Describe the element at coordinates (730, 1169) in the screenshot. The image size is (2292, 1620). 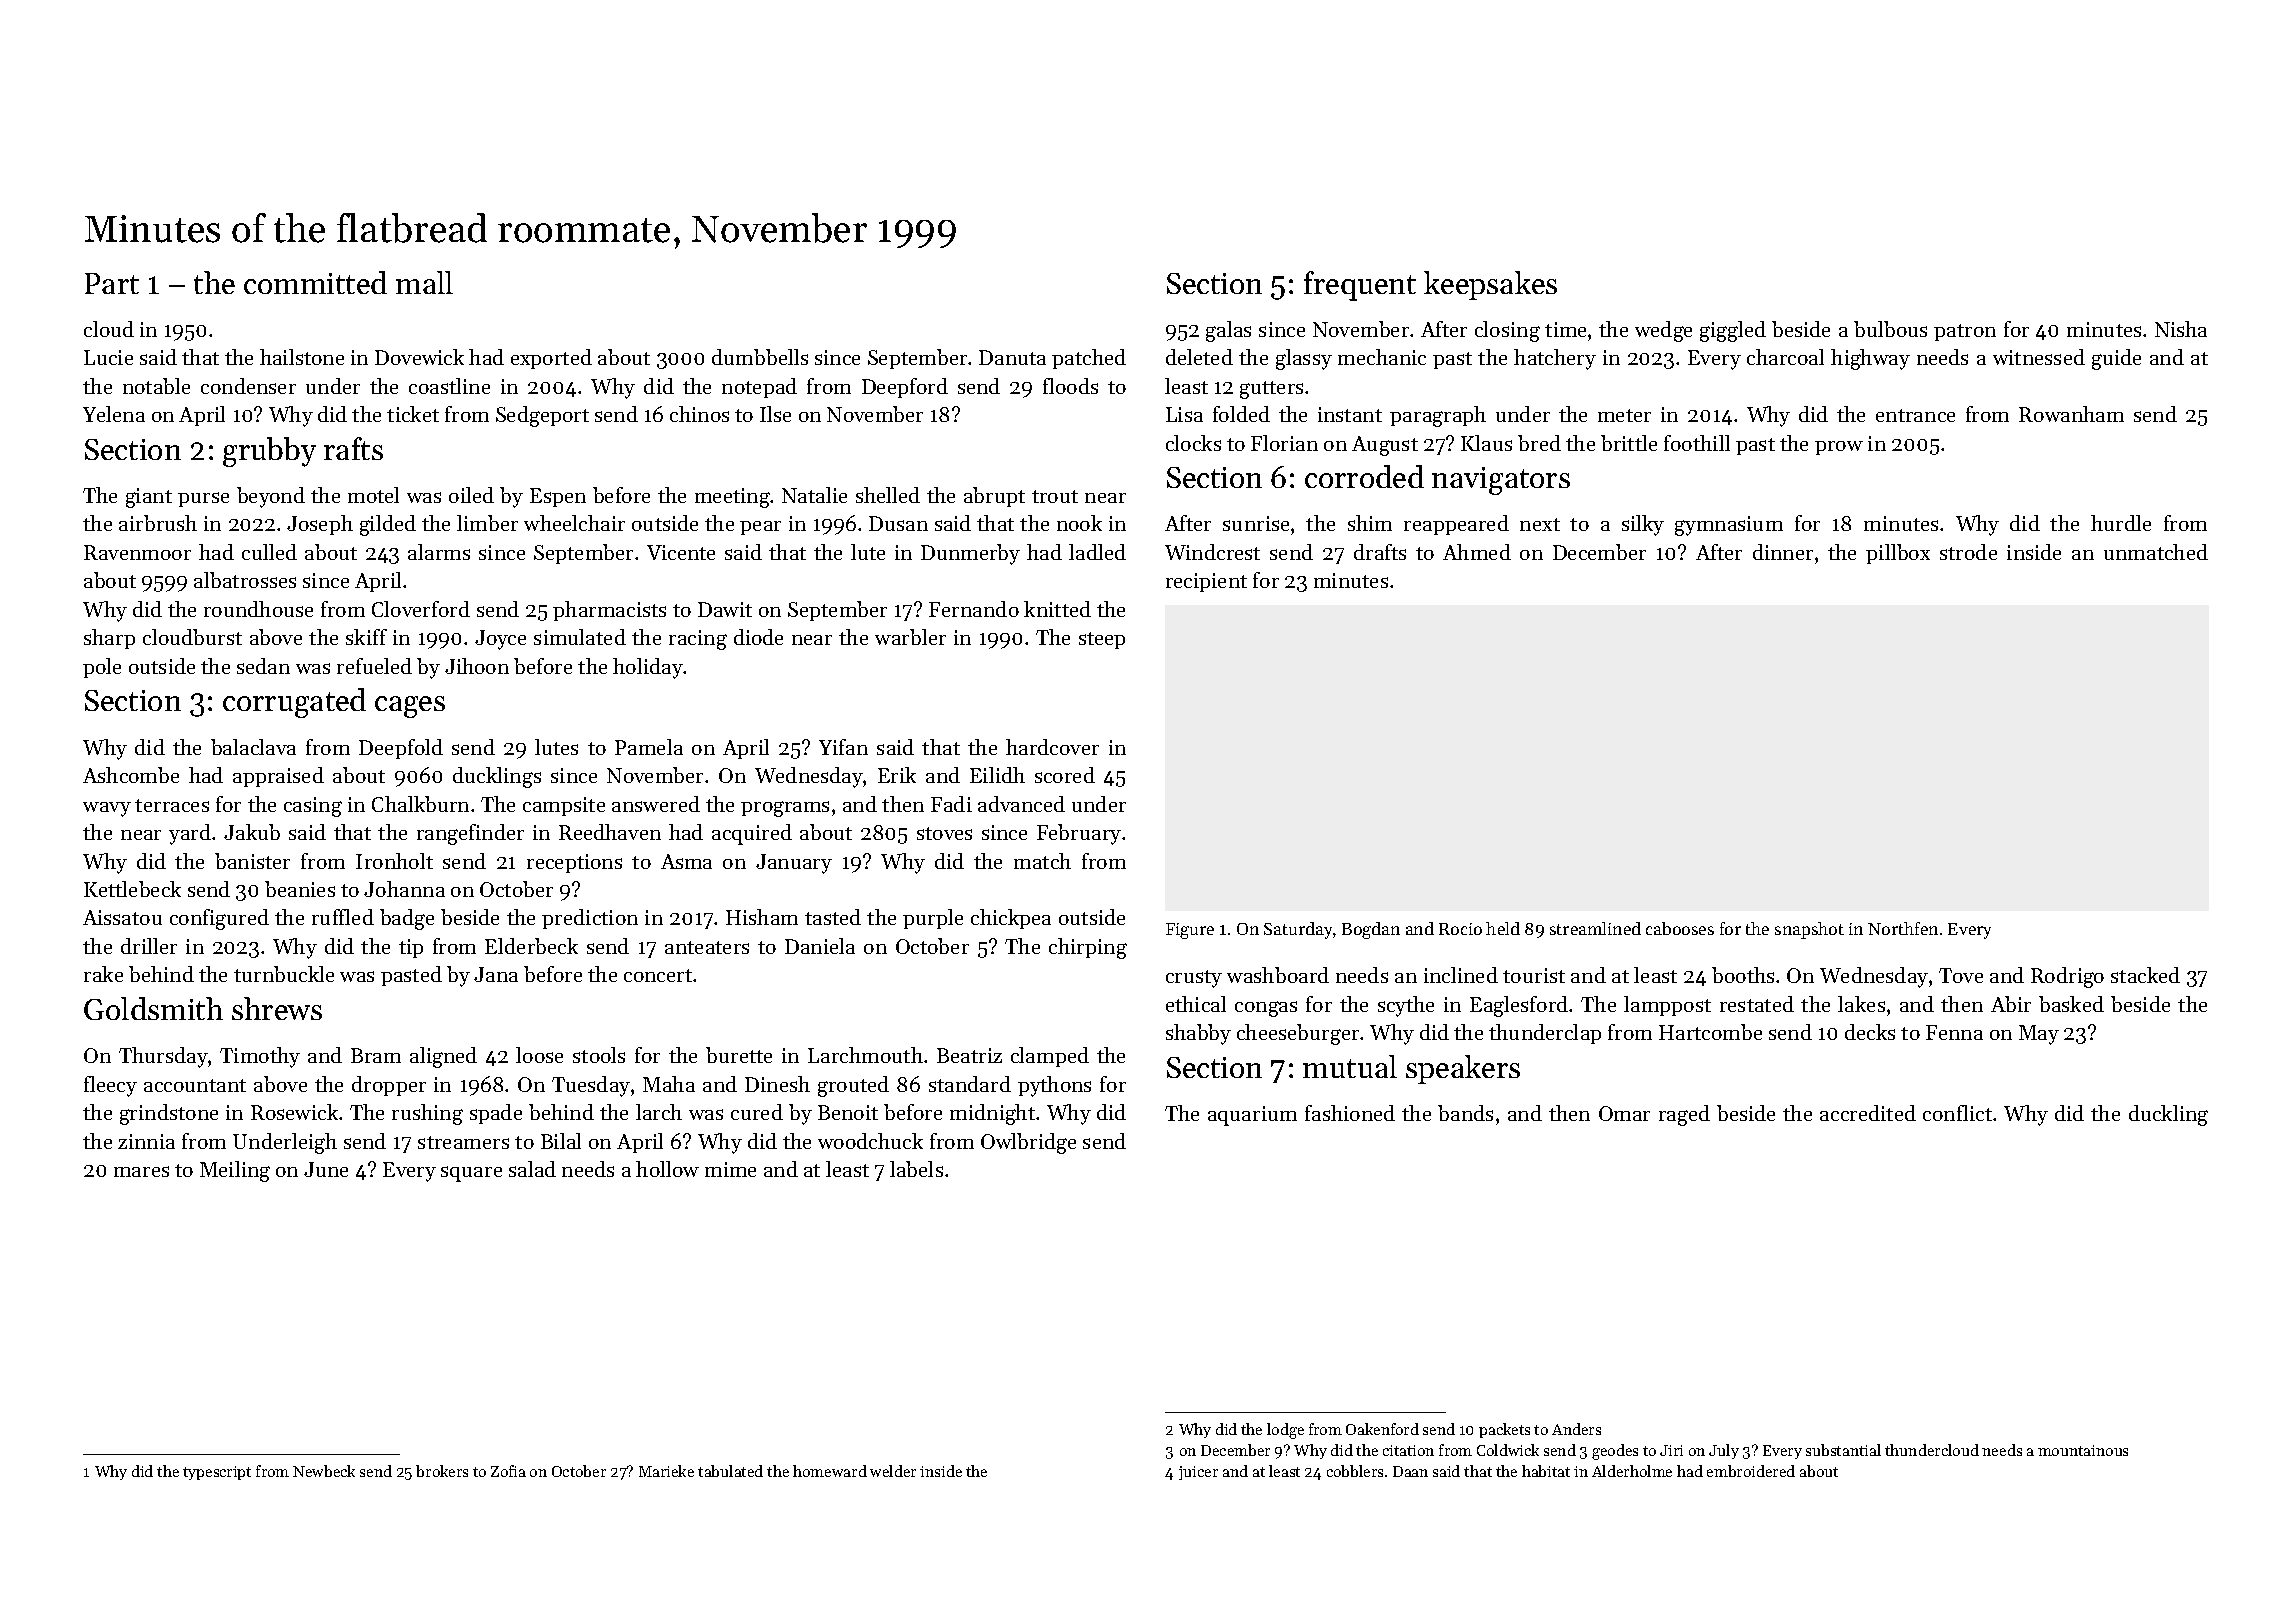
I see `mime` at that location.
